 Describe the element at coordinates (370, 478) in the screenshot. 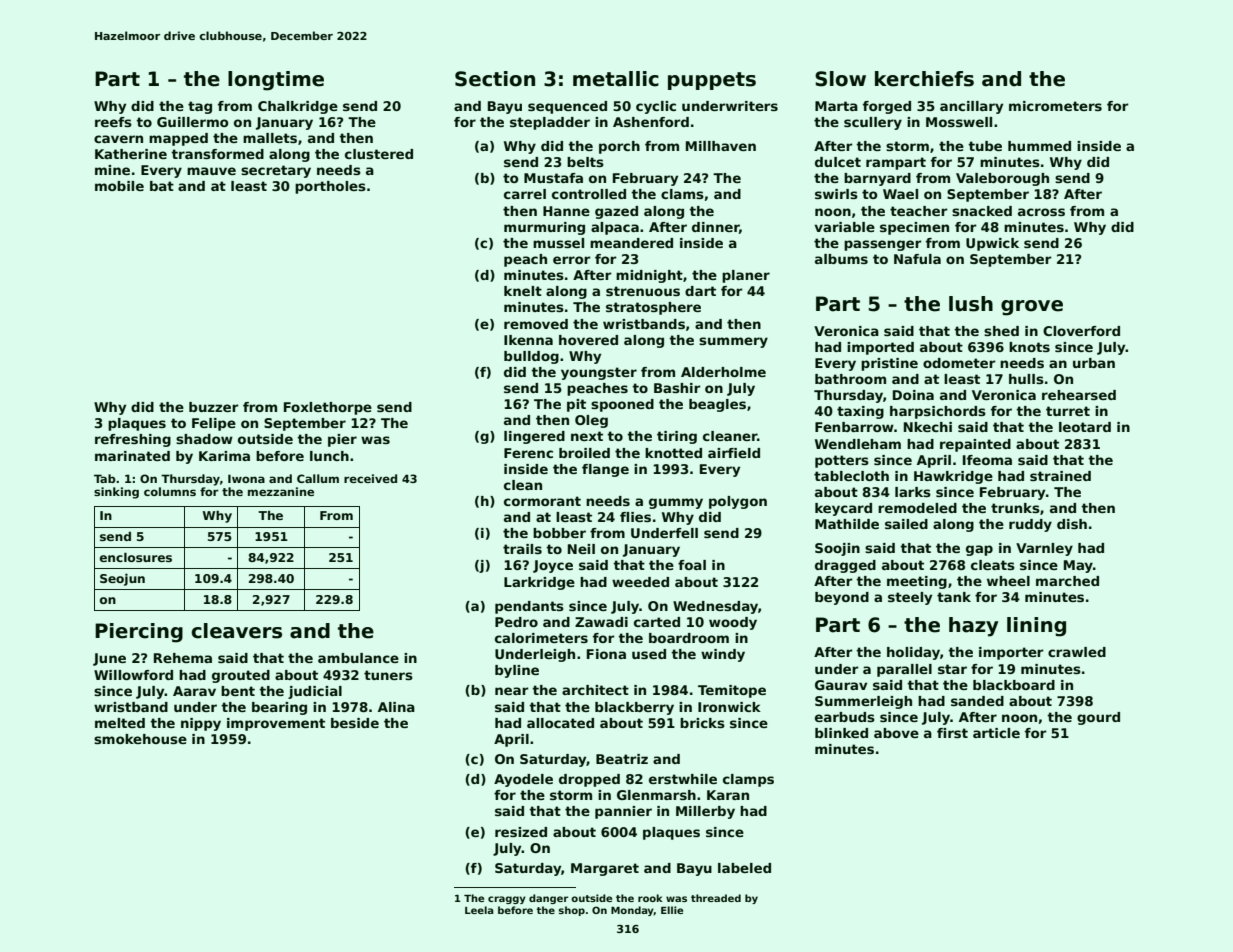

I see `received` at that location.
